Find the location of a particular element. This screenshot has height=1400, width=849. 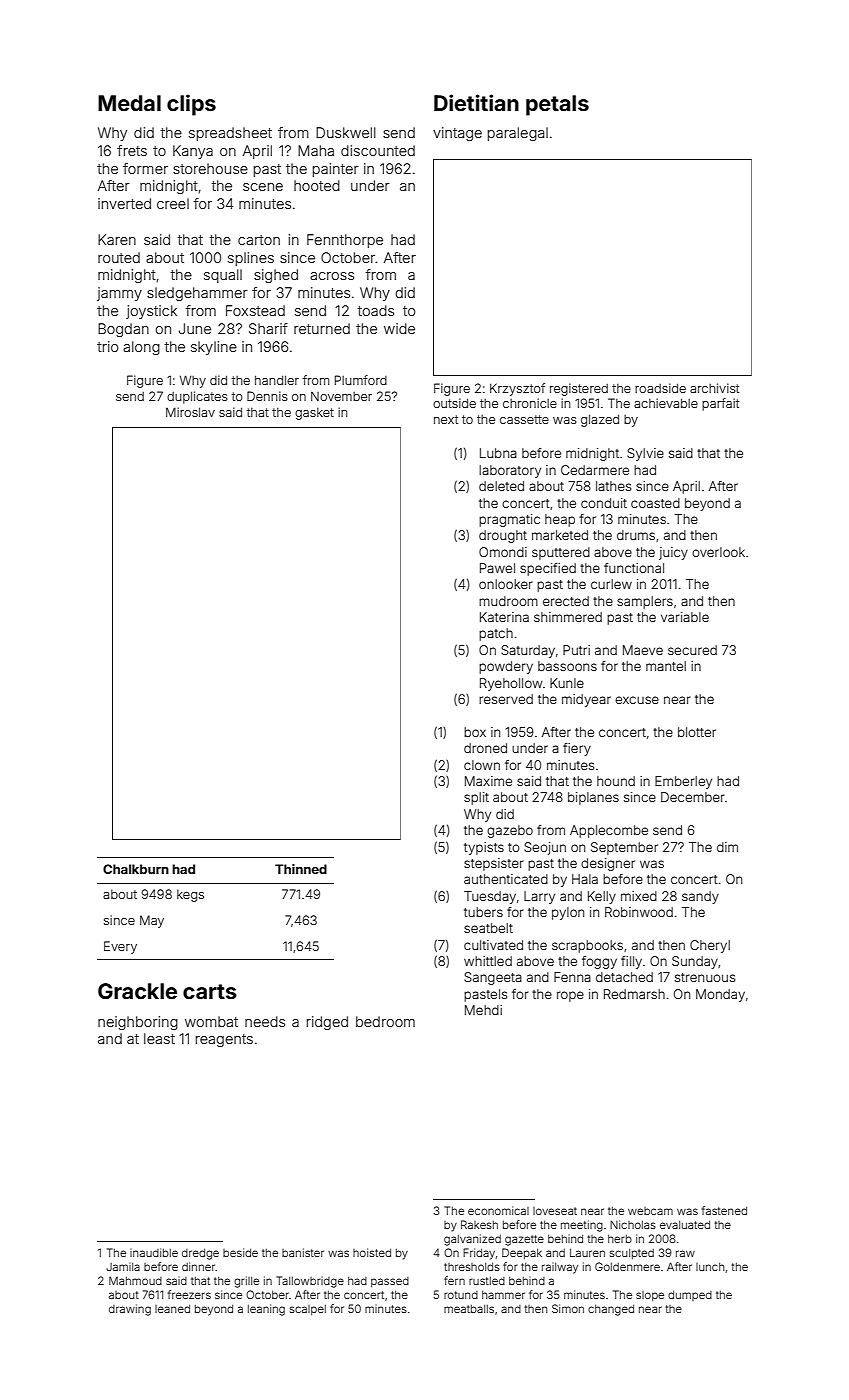

Miroslav is located at coordinates (190, 412).
